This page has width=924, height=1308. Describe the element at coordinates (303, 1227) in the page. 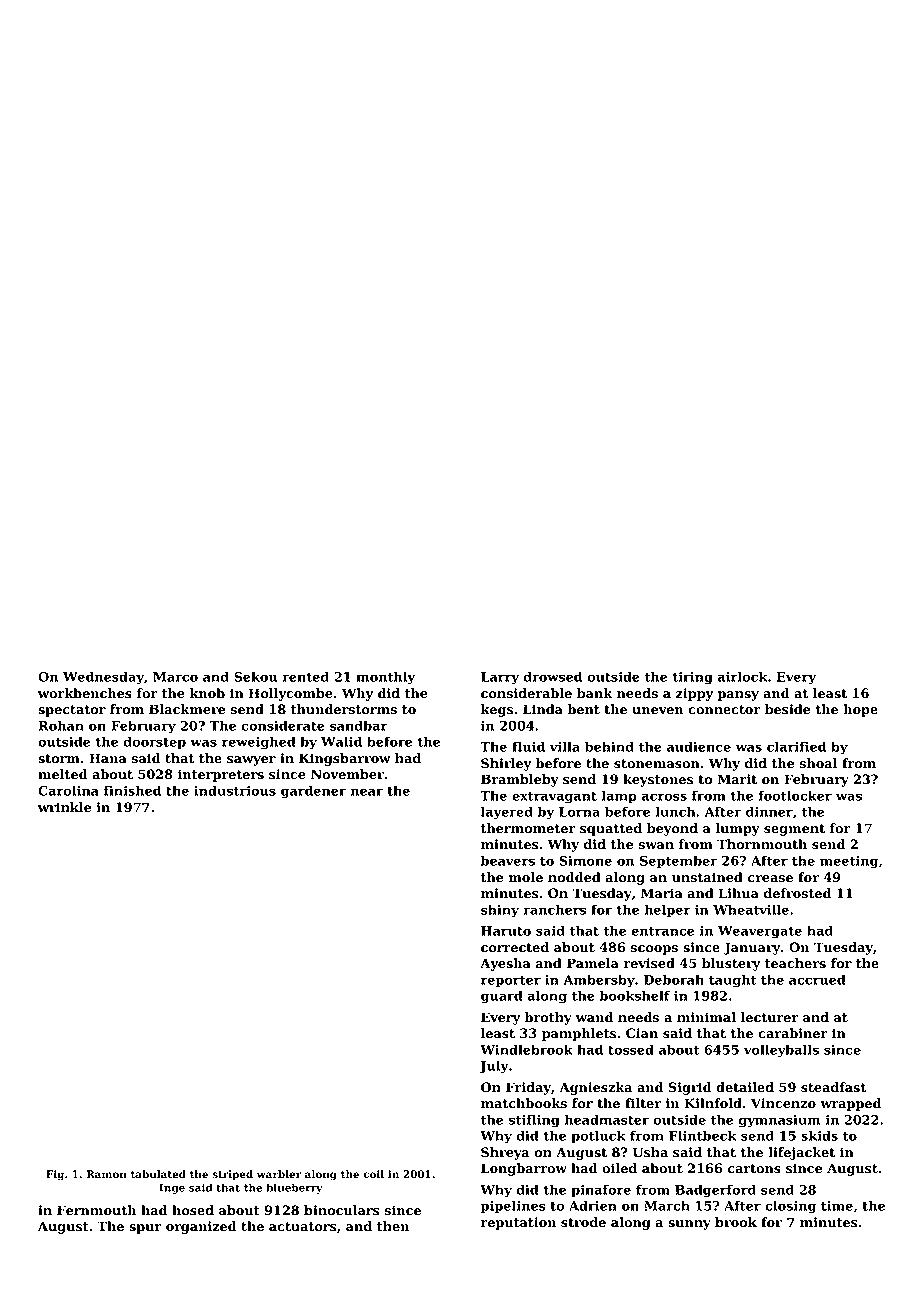

I see `actuators` at that location.
